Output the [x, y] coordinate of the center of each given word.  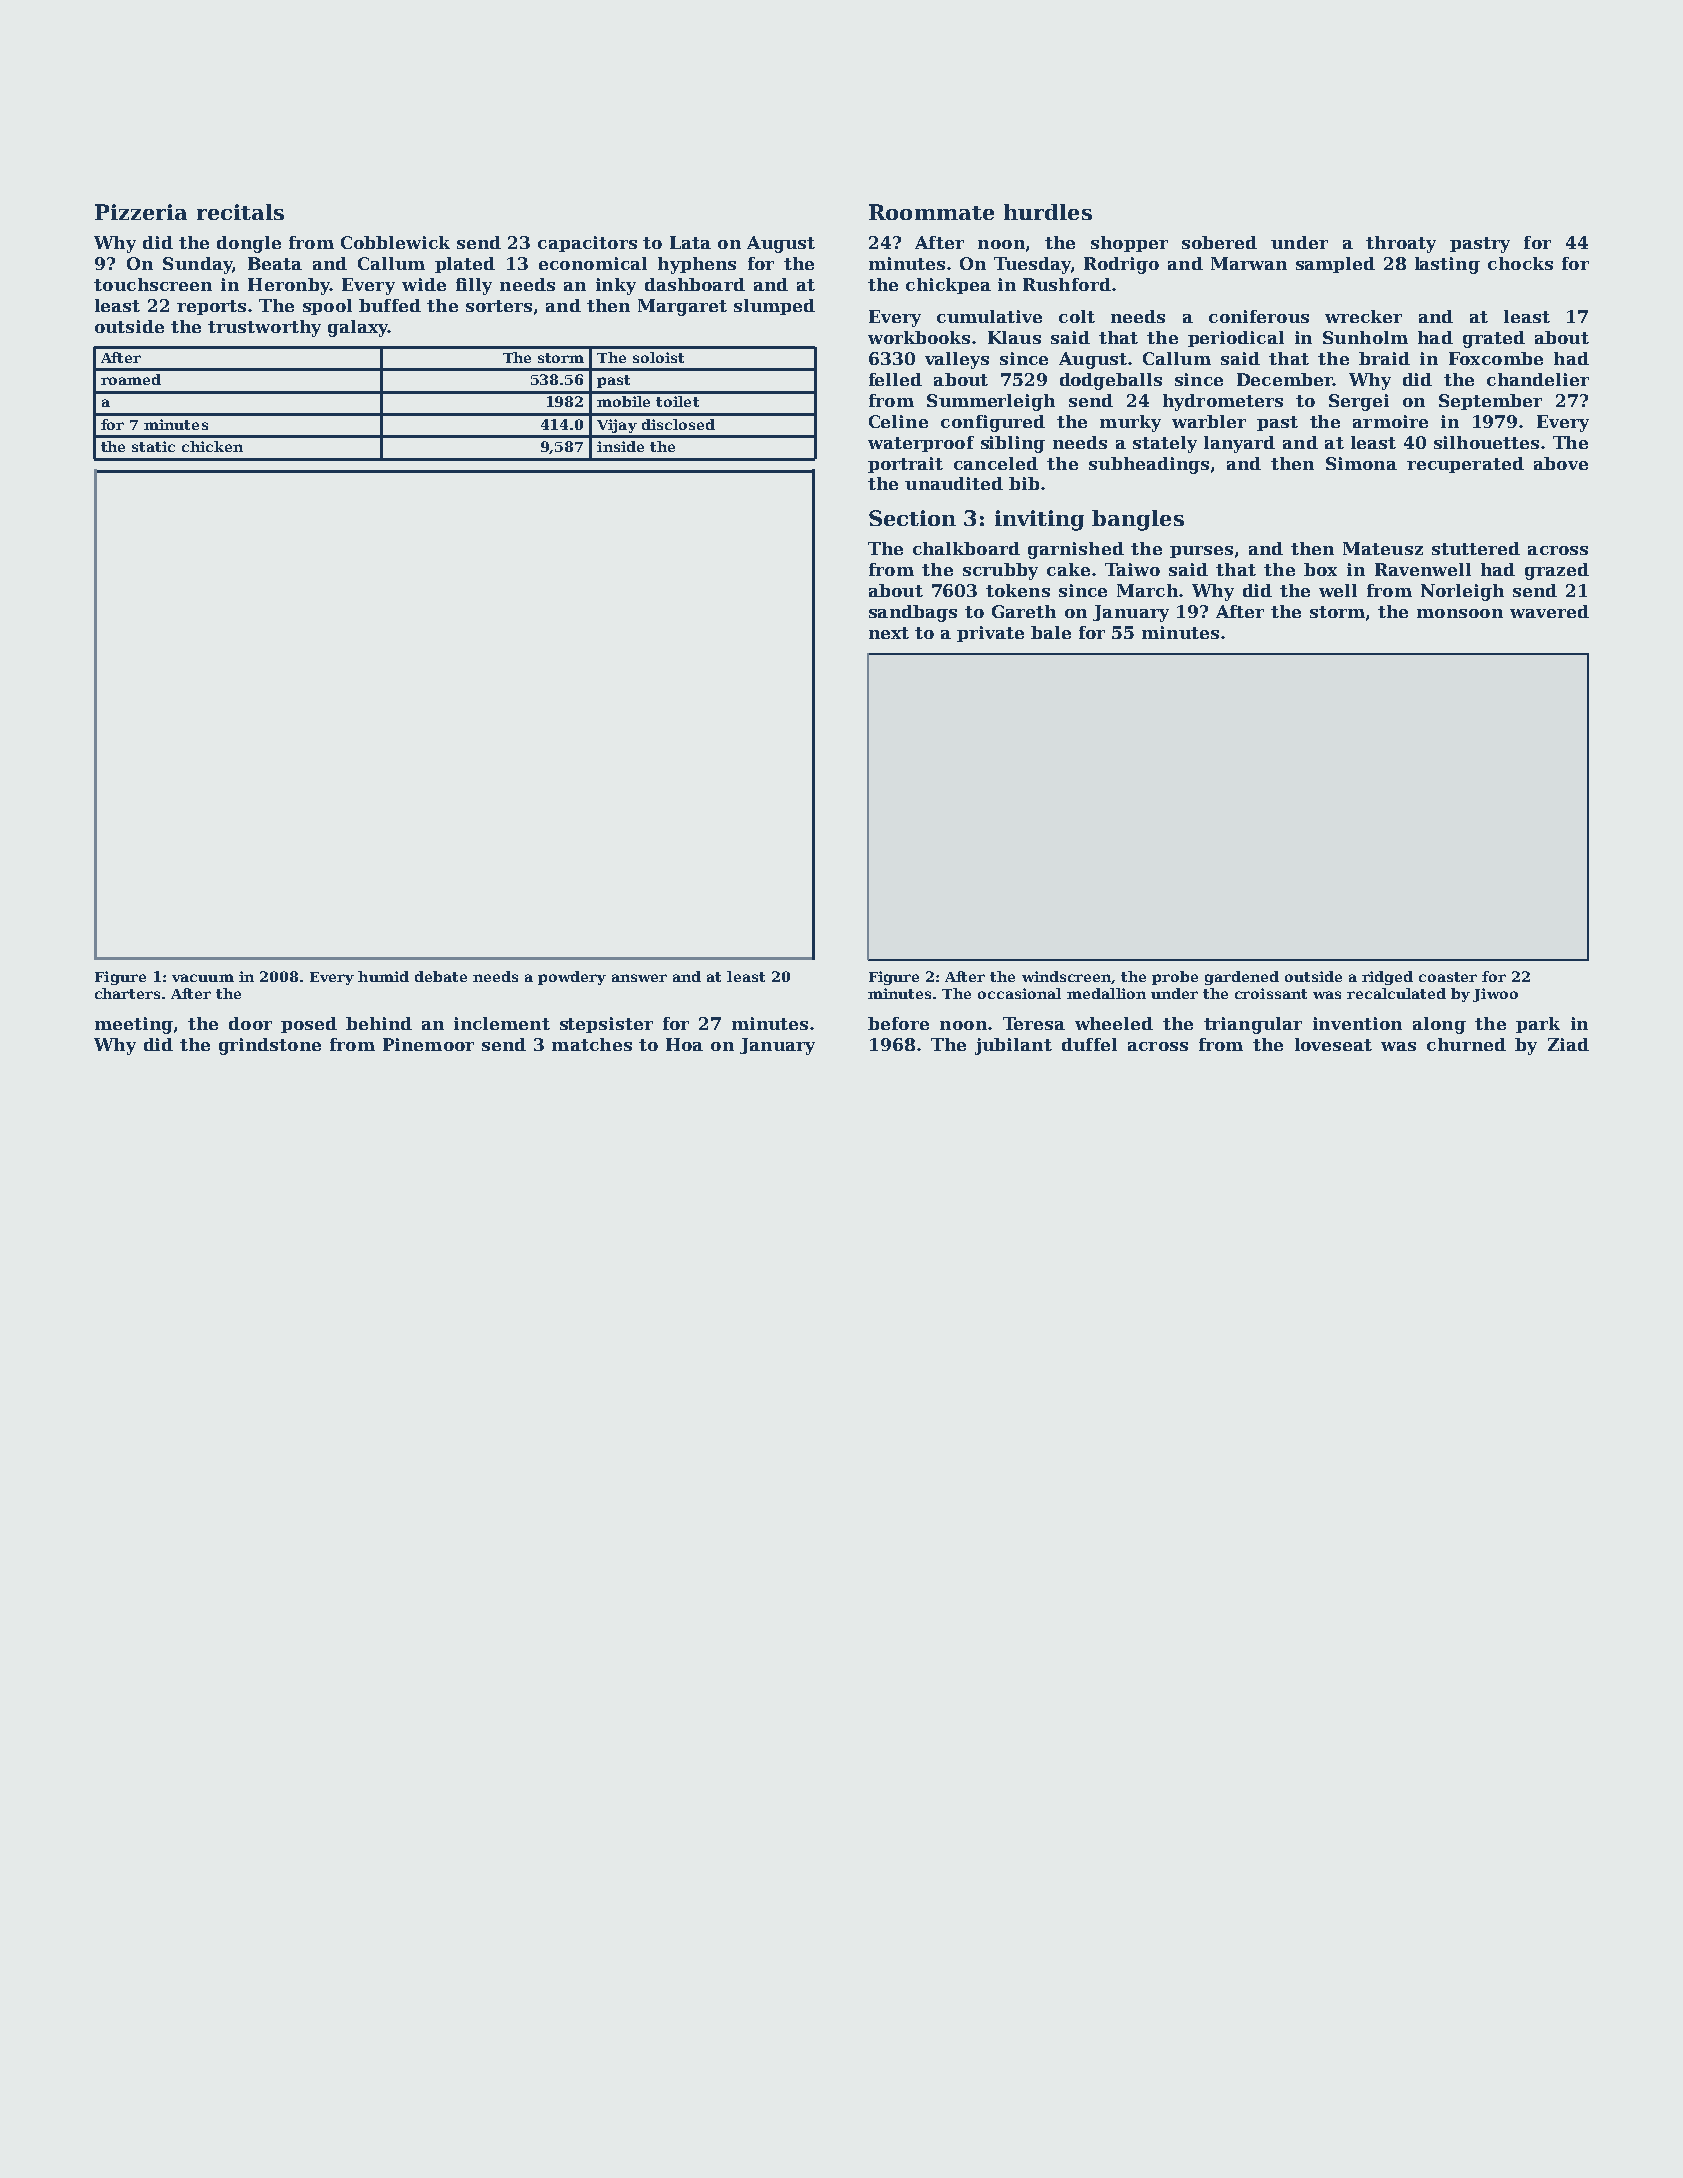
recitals [240, 212]
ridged [1387, 978]
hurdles [1048, 212]
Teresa [1034, 1023]
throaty [1401, 244]
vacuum [203, 978]
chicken [212, 446]
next [889, 633]
